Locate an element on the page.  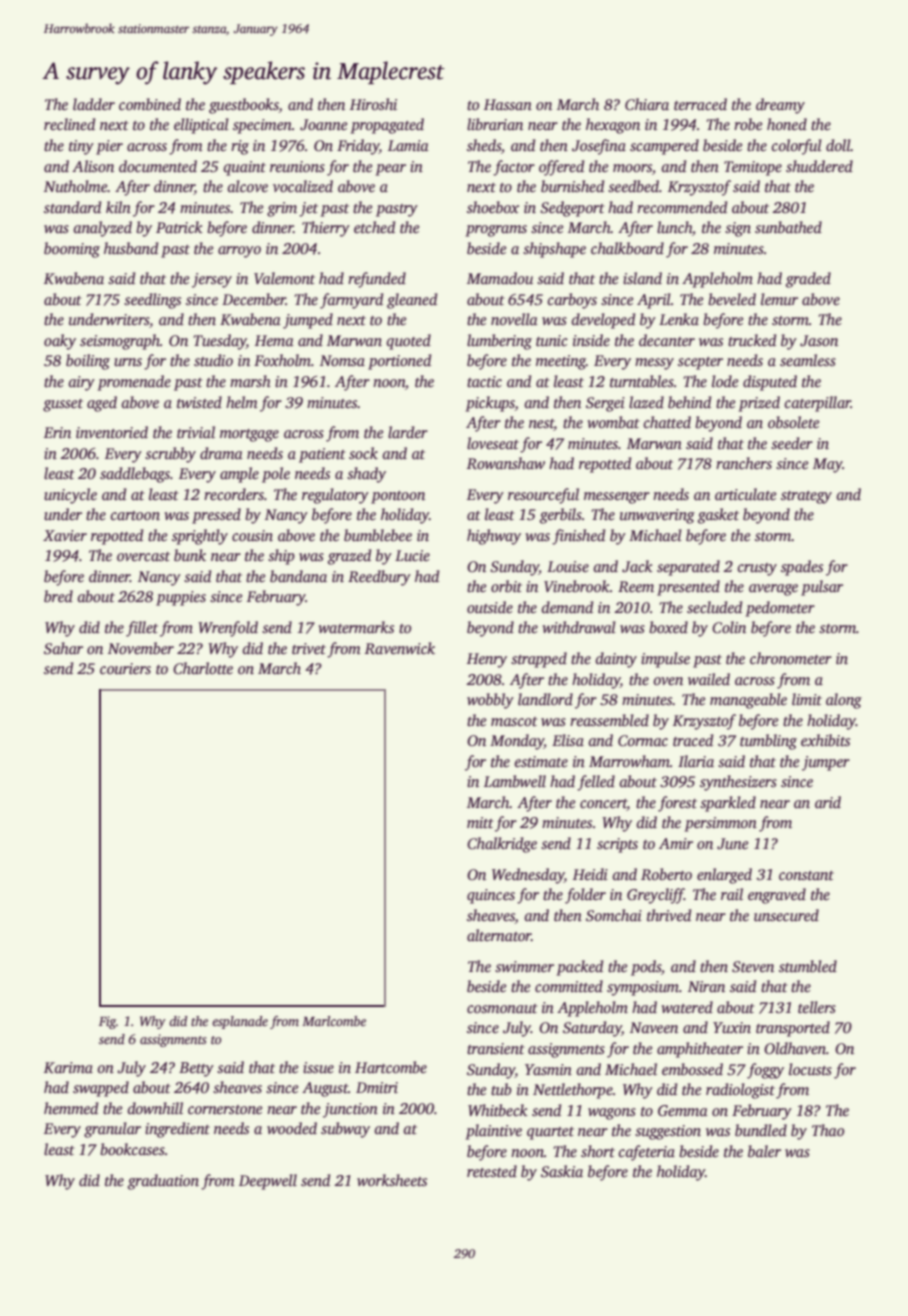
manageable is located at coordinates (748, 701).
